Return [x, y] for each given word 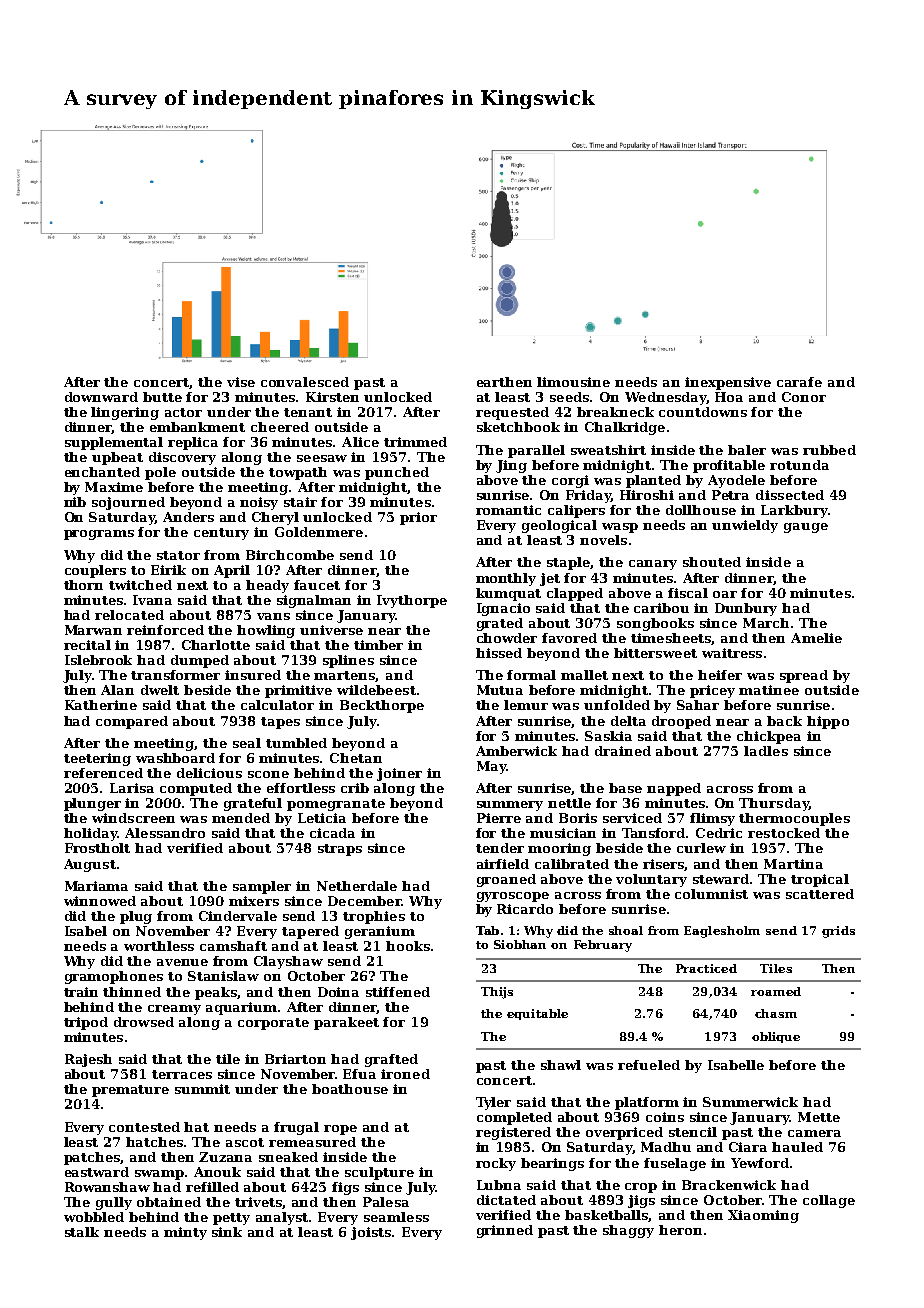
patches [92, 1158]
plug [136, 917]
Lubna [499, 1185]
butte [162, 397]
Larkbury [794, 511]
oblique [776, 1037]
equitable [537, 1014]
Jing [511, 466]
